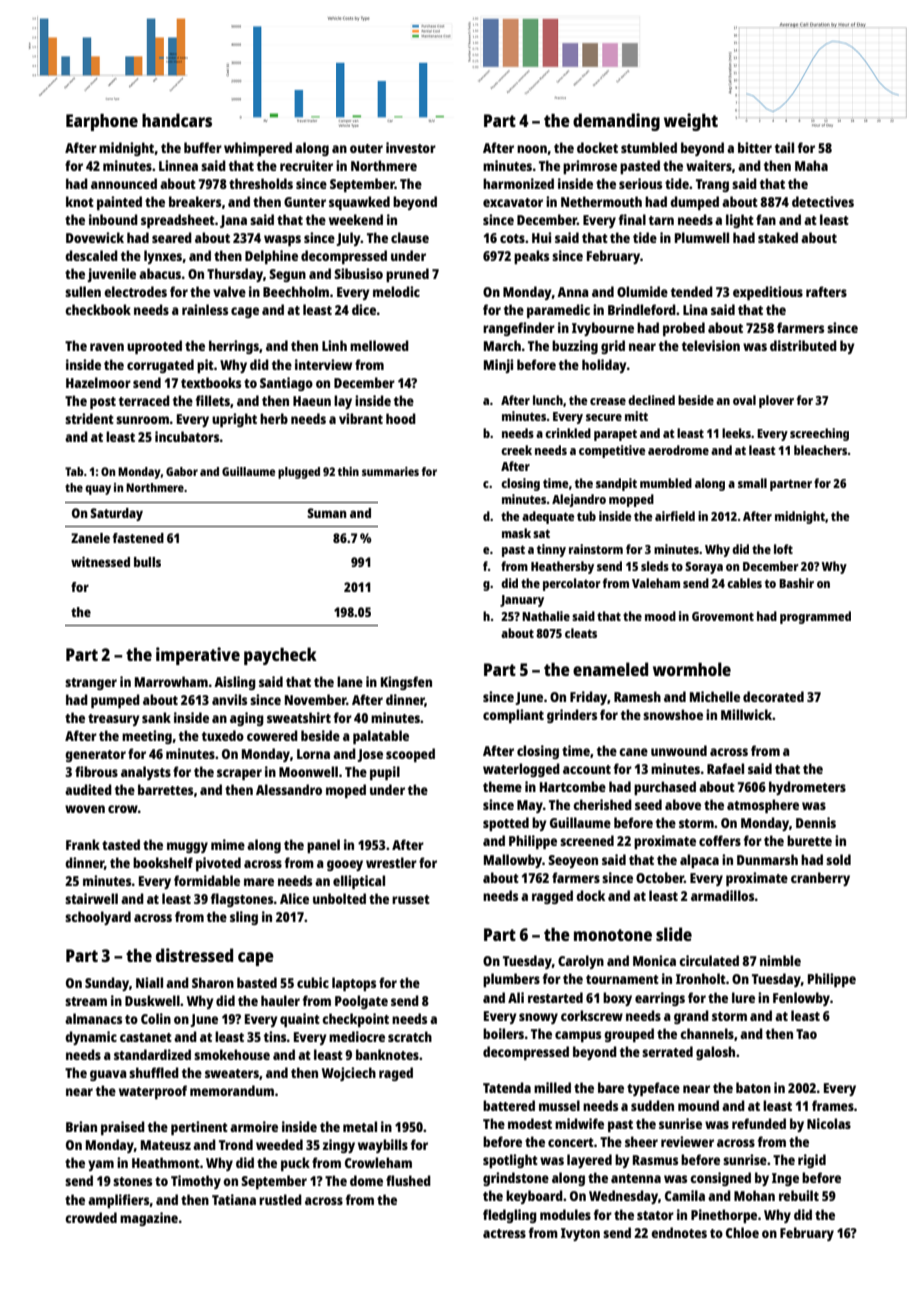 Image resolution: width=924 pixels, height=1308 pixels. What do you see at coordinates (541, 237) in the page?
I see `Hui` at bounding box center [541, 237].
